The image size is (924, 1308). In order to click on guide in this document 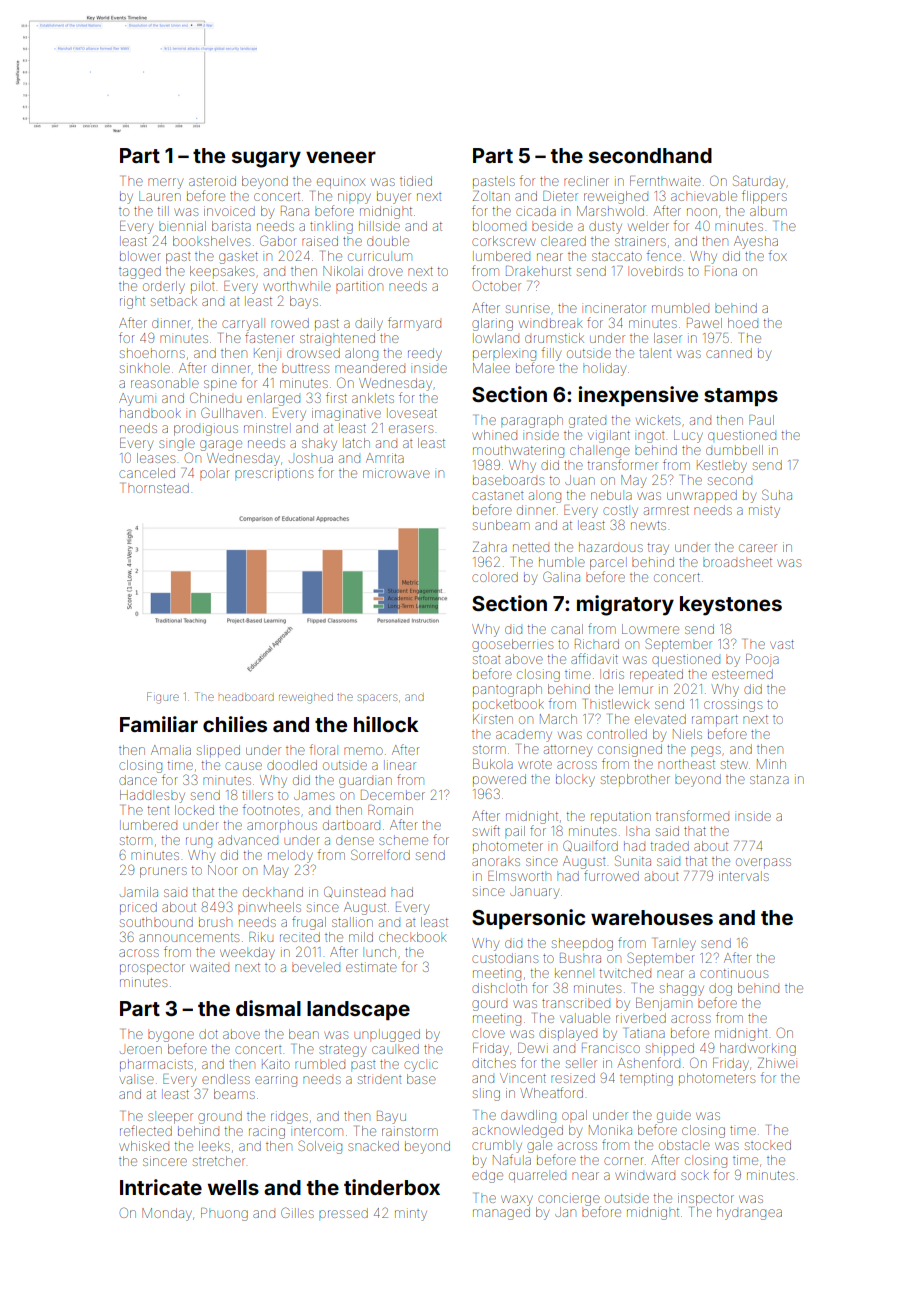, I will do `click(674, 1117)`.
